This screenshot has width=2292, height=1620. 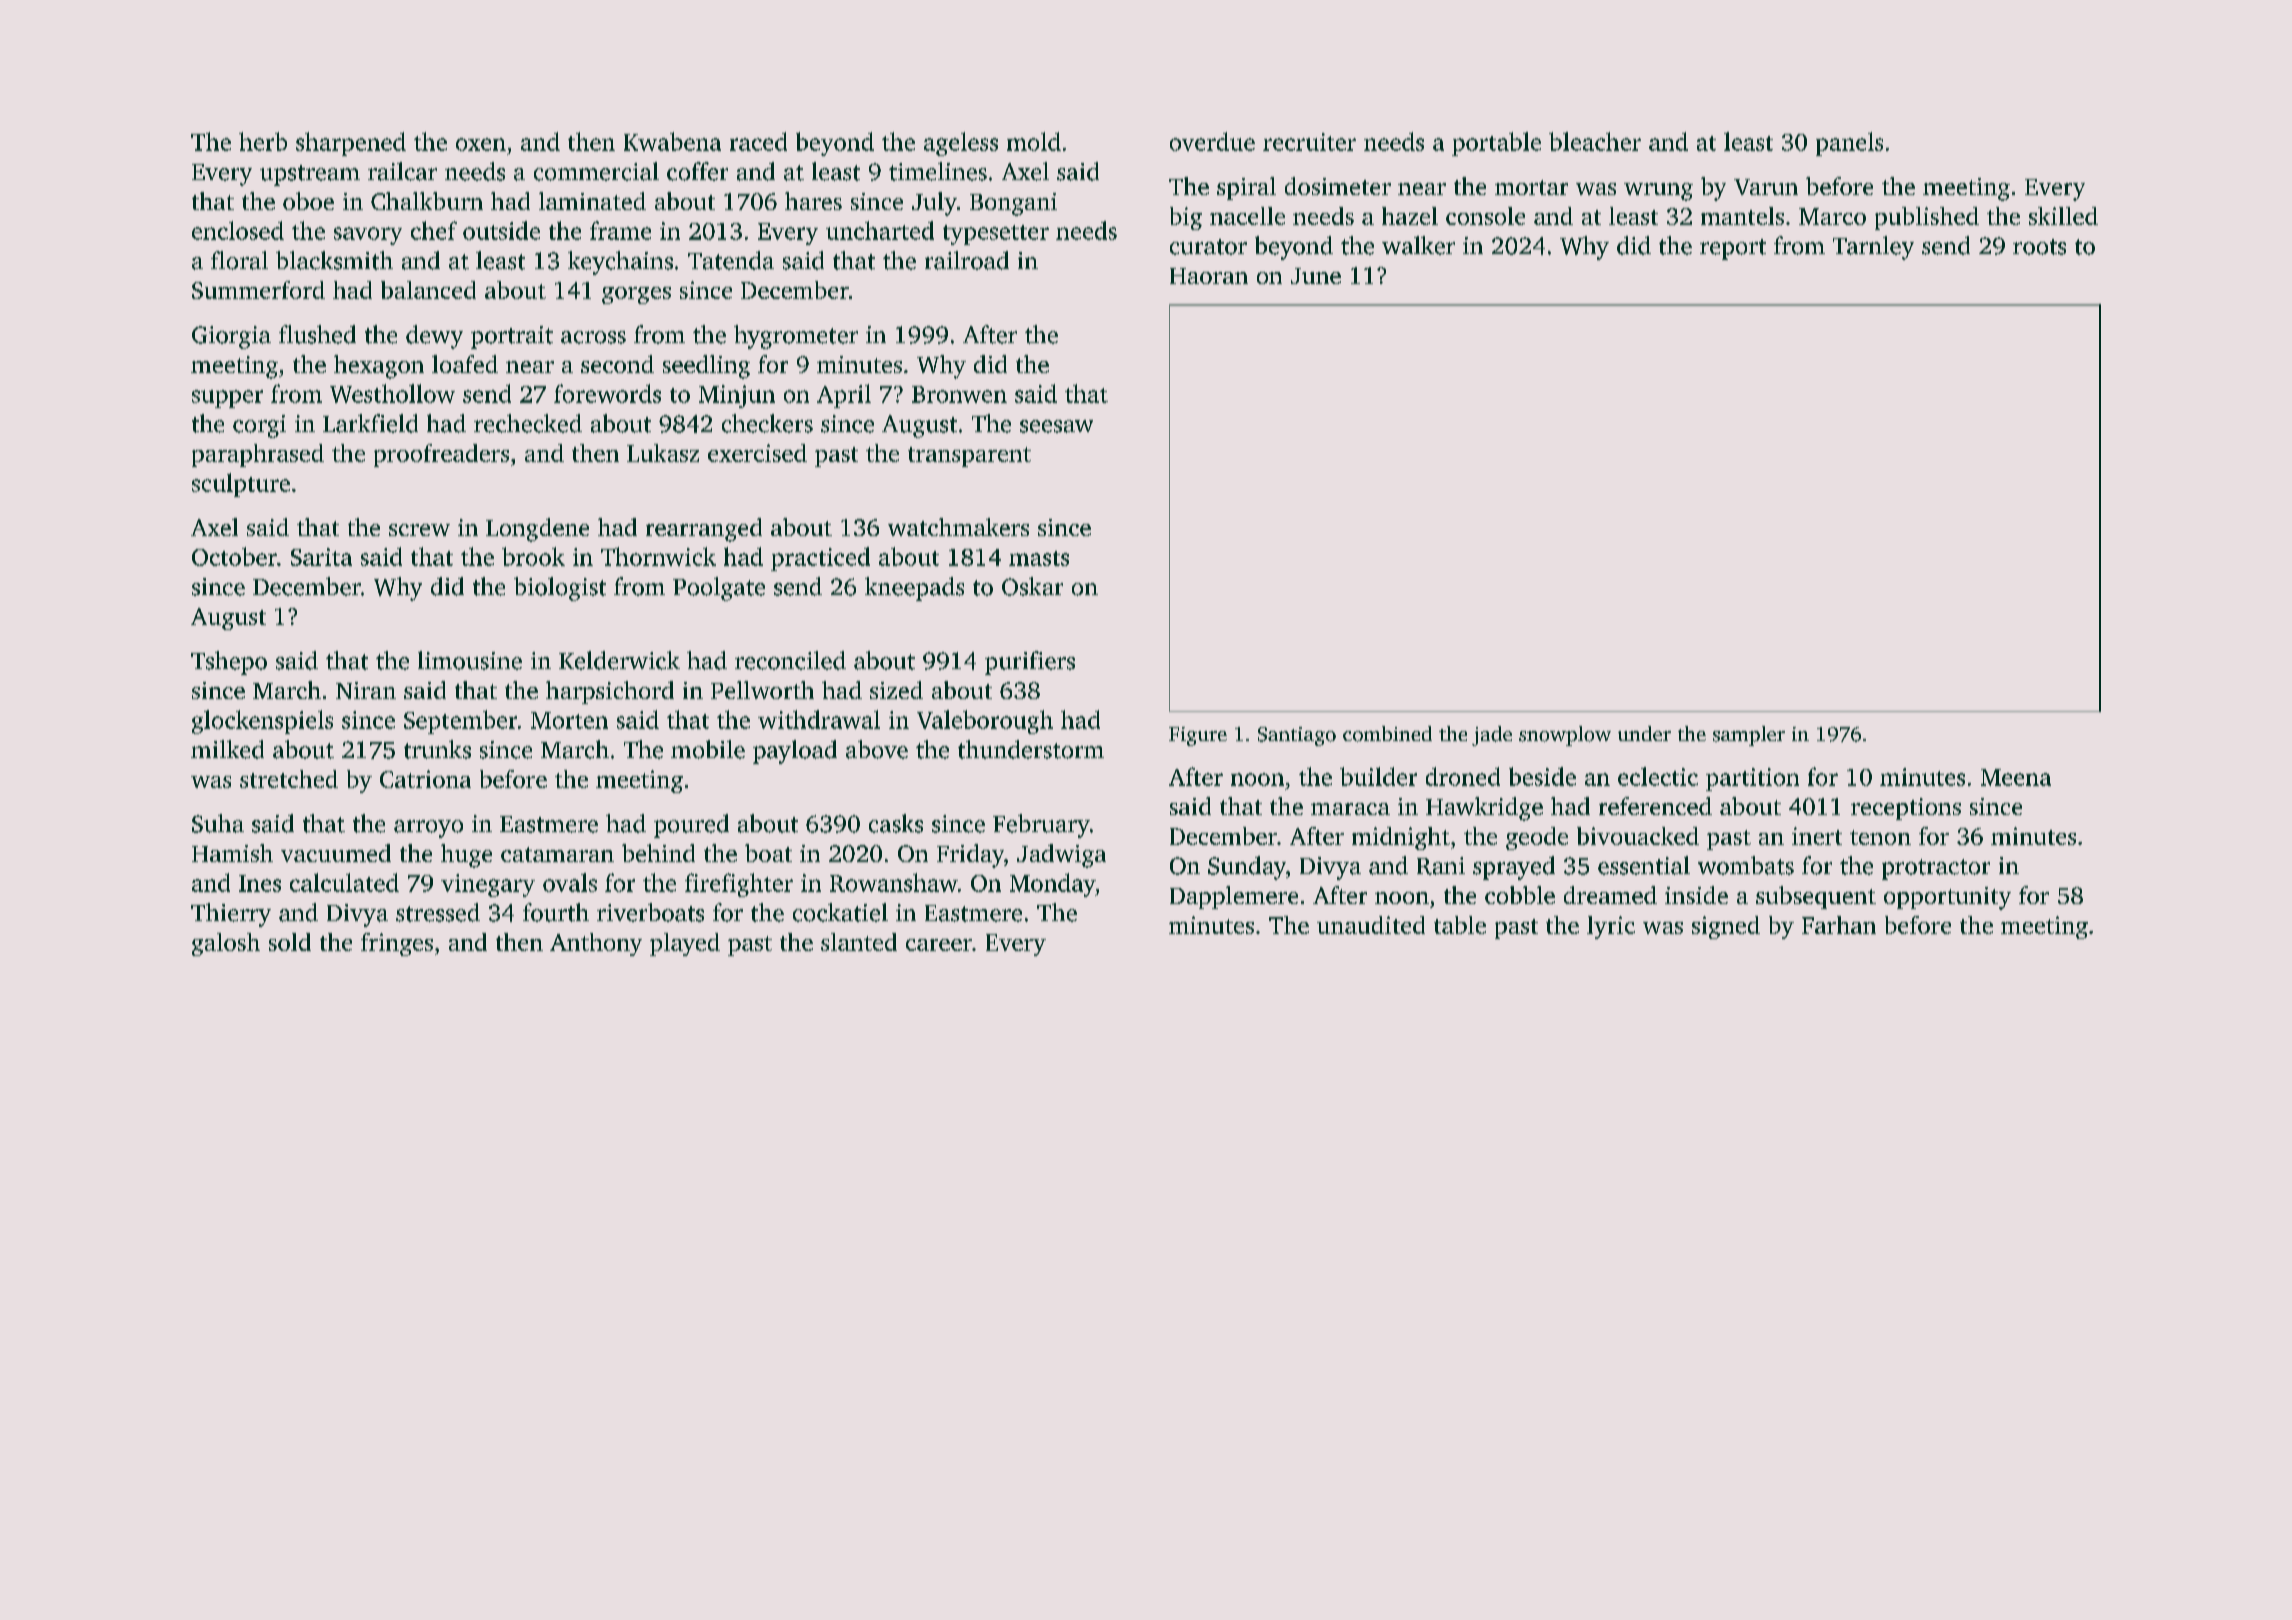 I want to click on rearranged, so click(x=704, y=530).
